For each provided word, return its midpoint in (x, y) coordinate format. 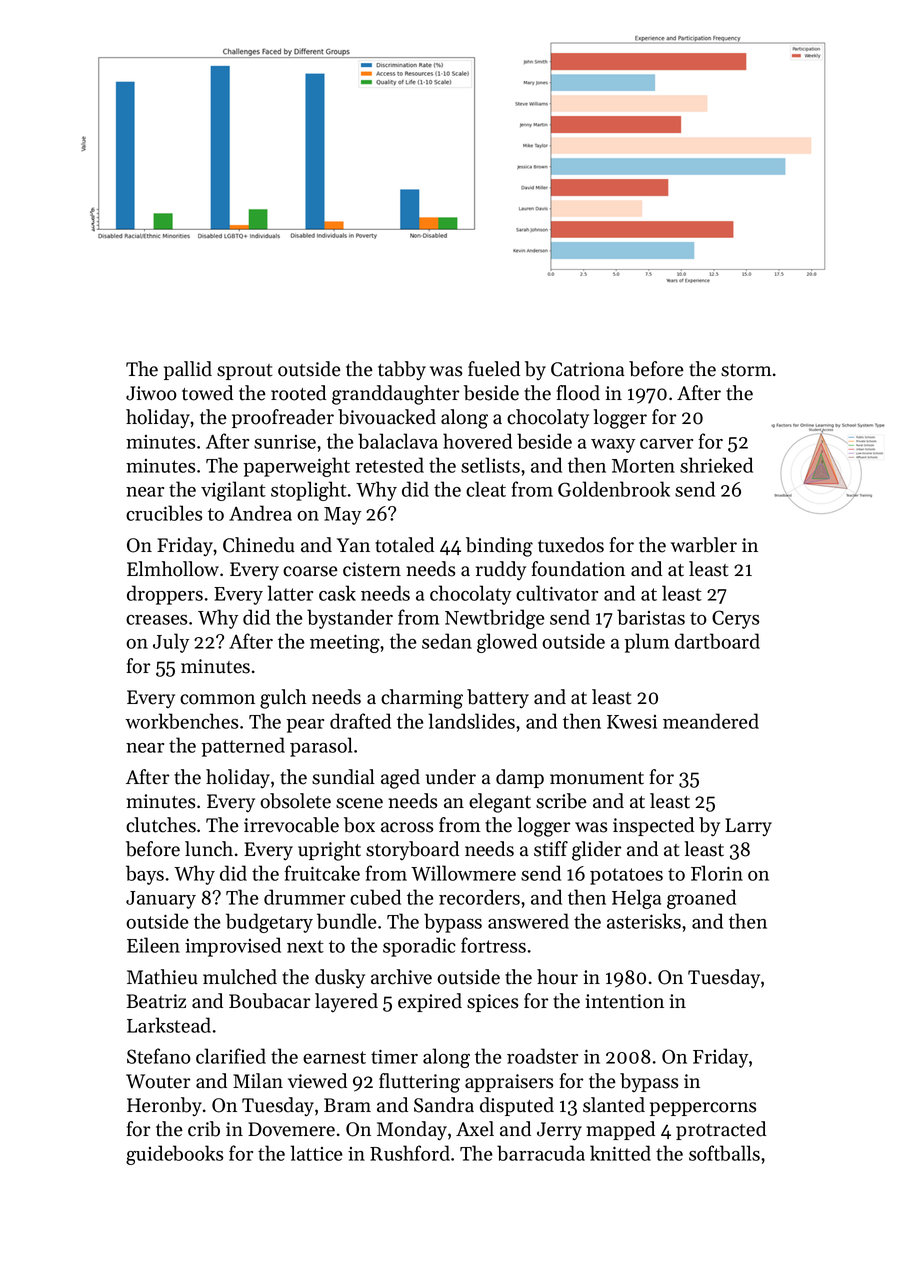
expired (430, 1002)
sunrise (285, 442)
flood (578, 393)
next (305, 946)
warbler (704, 545)
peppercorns (703, 1109)
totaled (404, 545)
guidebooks (174, 1155)
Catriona (588, 369)
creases (156, 620)
